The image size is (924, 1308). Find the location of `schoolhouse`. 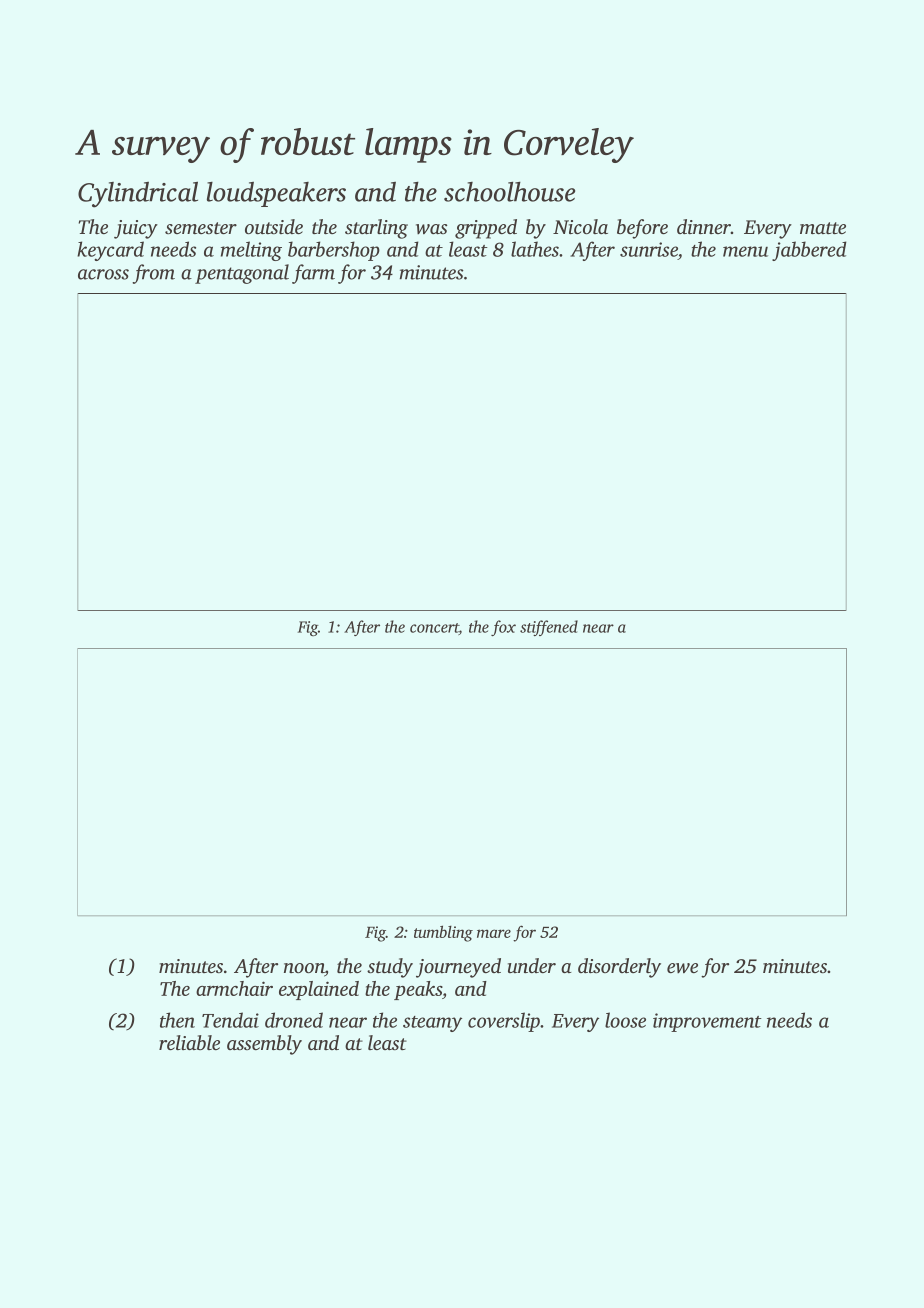

schoolhouse is located at coordinates (509, 192).
